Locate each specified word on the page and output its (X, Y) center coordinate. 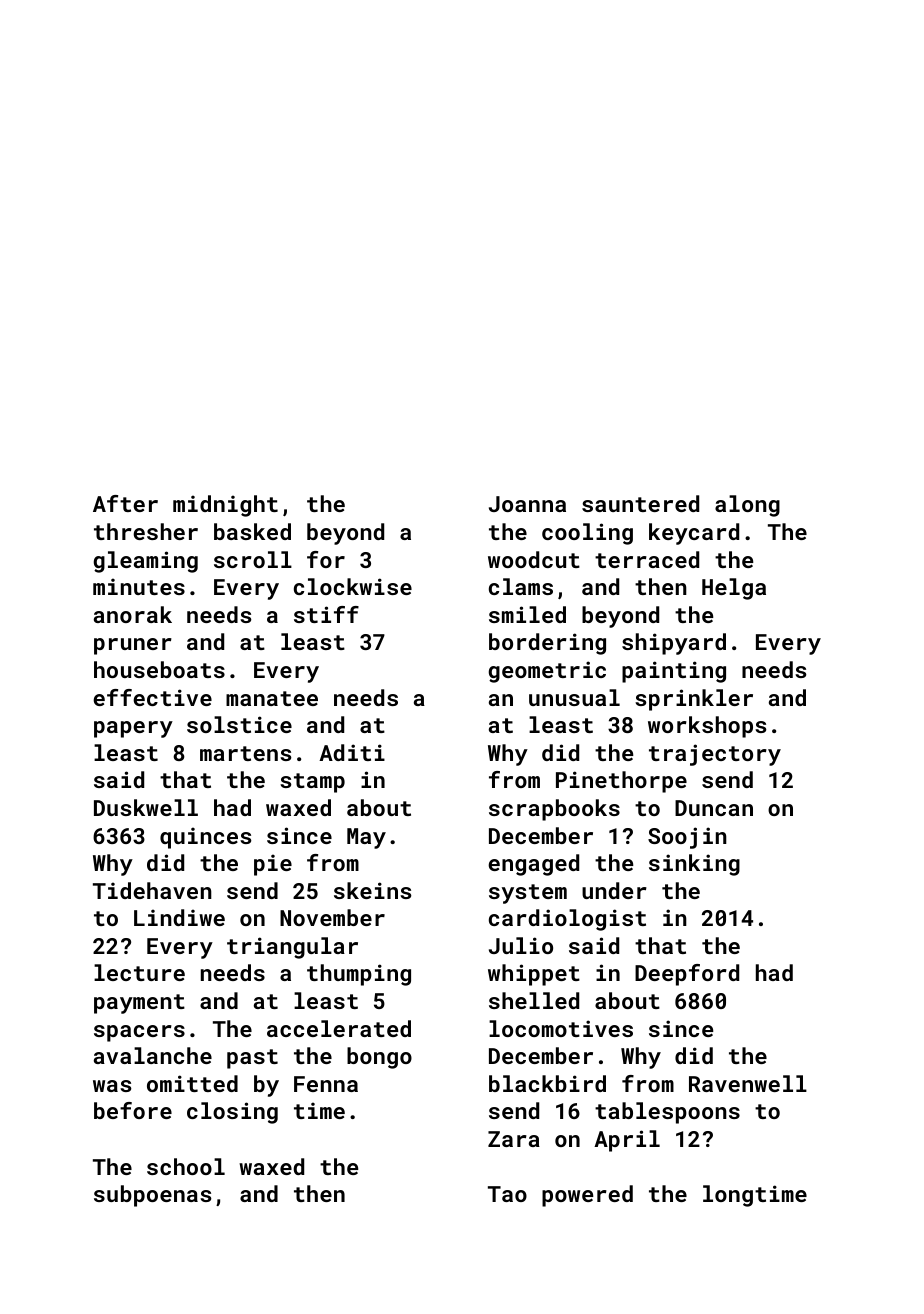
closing (232, 1113)
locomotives (561, 1028)
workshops (707, 727)
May (366, 838)
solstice (239, 724)
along (747, 506)
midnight (225, 506)
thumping (359, 975)
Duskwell (146, 807)
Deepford (687, 975)
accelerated (339, 1028)
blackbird (547, 1083)
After (125, 503)
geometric (547, 672)
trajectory (715, 755)
